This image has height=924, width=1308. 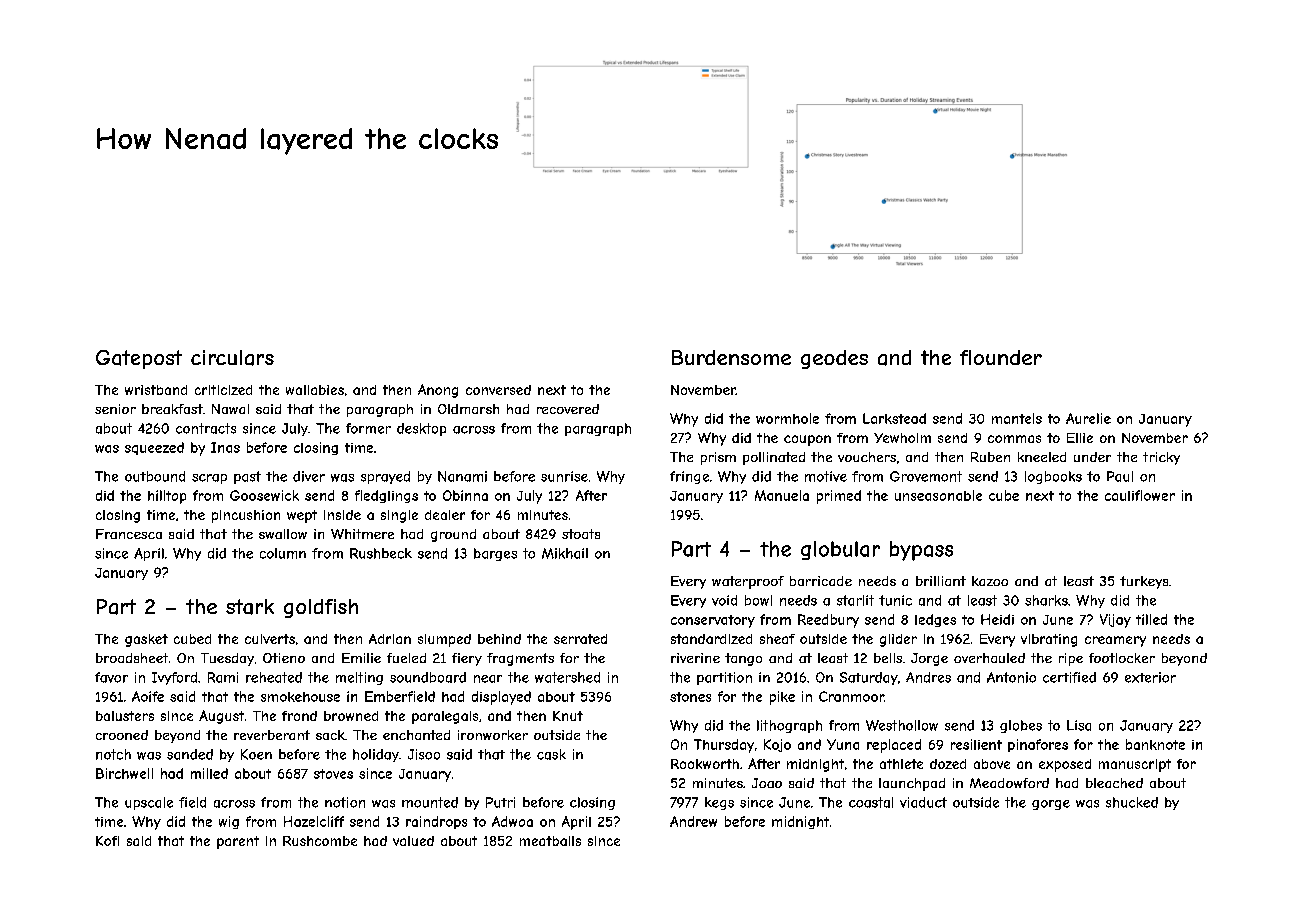 I want to click on Burdensome, so click(x=731, y=357).
